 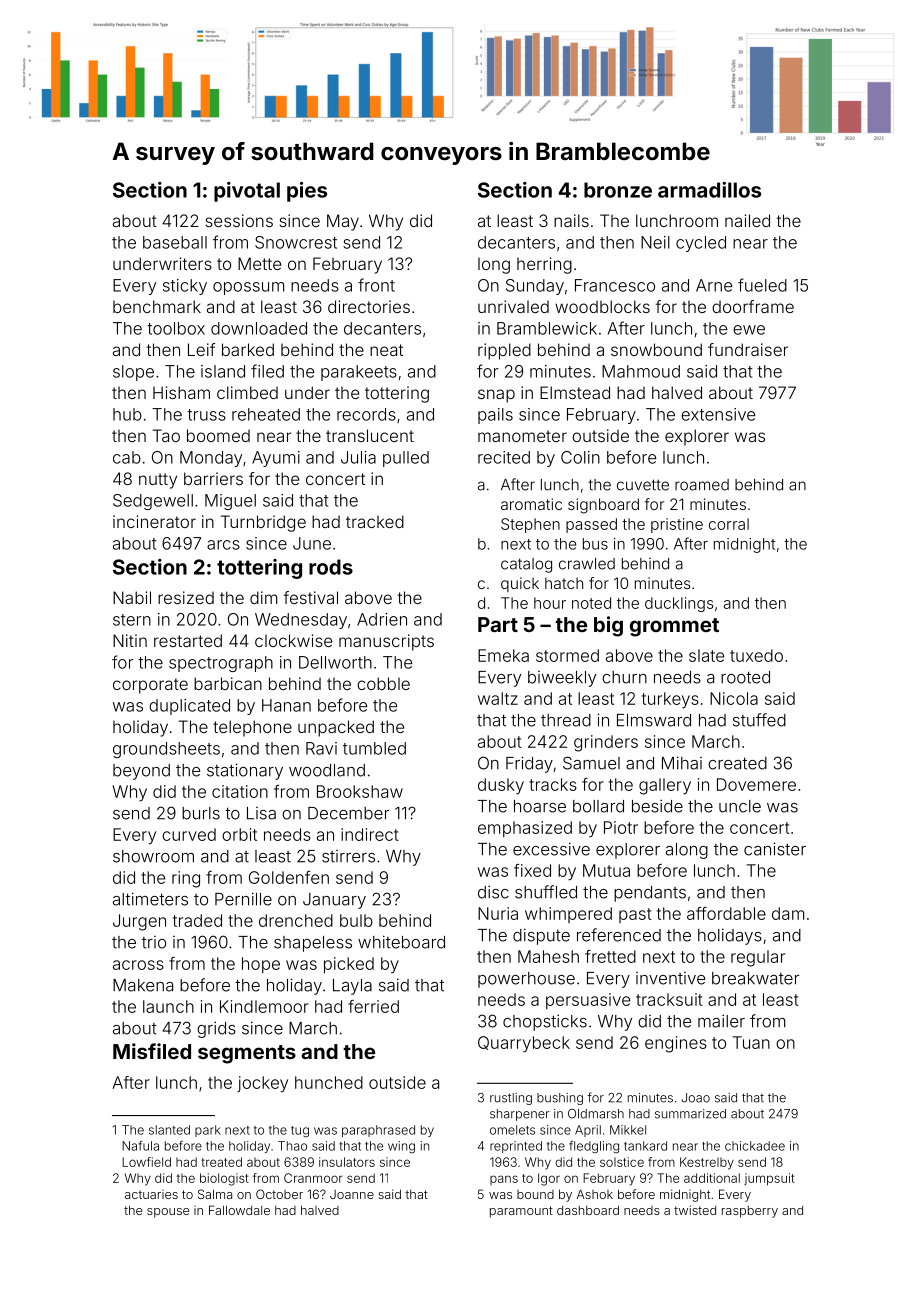 I want to click on pies, so click(x=307, y=192).
